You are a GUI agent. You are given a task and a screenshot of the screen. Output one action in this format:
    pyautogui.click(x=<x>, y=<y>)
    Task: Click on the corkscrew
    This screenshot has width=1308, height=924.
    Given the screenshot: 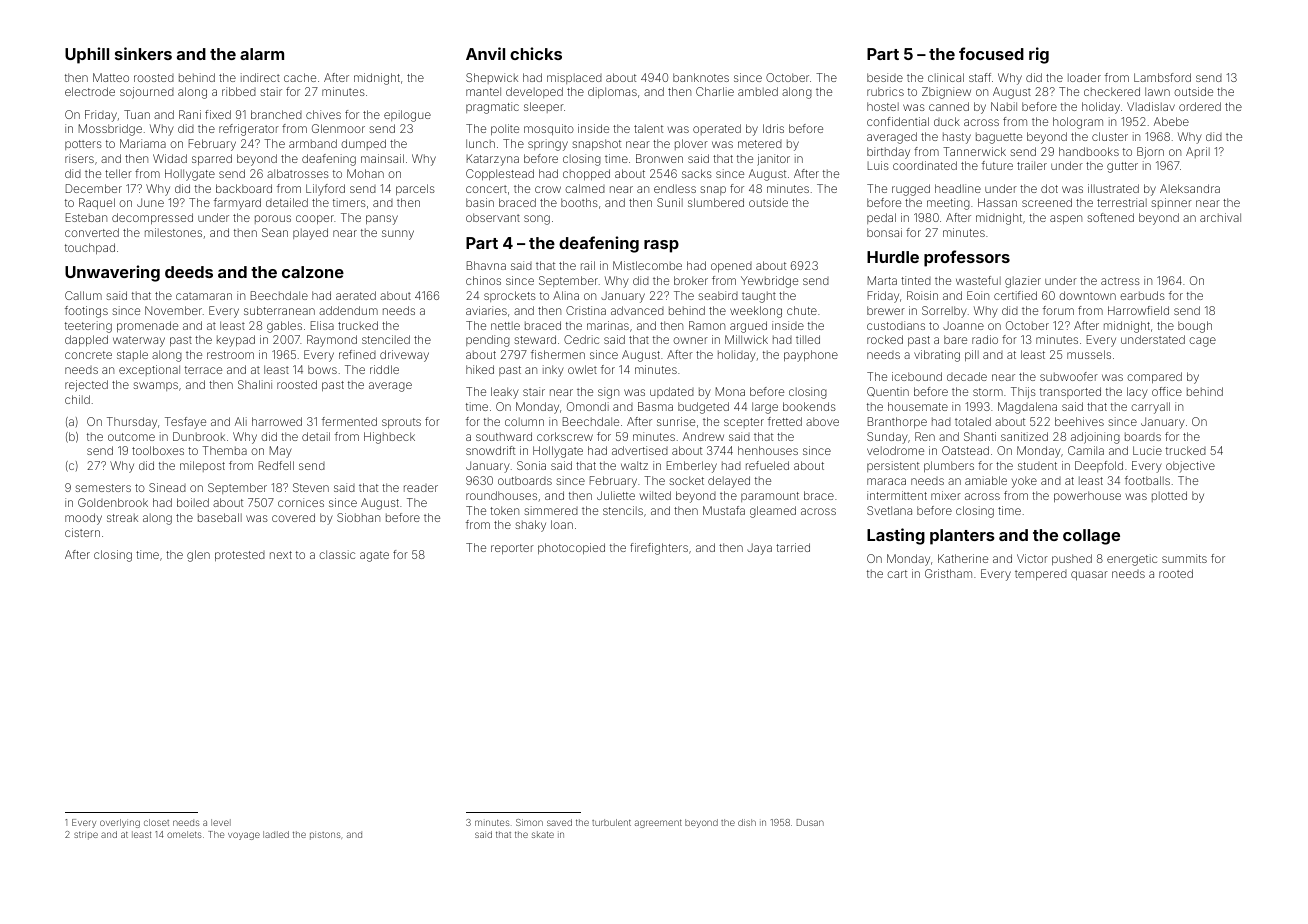 What is the action you would take?
    pyautogui.click(x=565, y=436)
